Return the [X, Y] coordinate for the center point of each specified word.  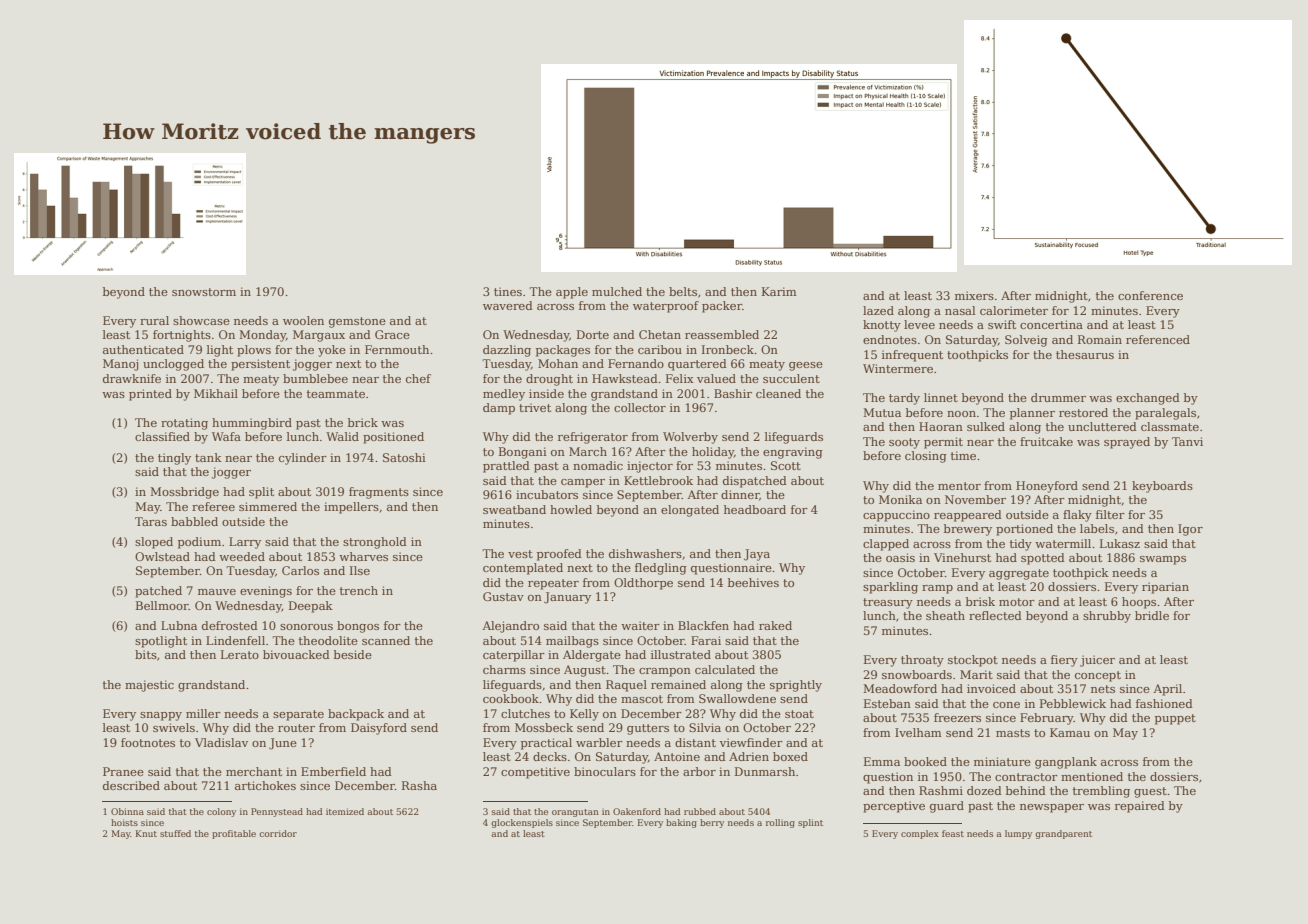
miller [203, 713]
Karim [779, 291]
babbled [194, 521]
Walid [342, 436]
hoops [1139, 603]
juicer [1097, 661]
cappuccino [896, 516]
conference [1150, 295]
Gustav [503, 596]
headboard [755, 509]
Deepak [311, 607]
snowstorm [204, 292]
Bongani [523, 453]
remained [678, 684]
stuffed [175, 833]
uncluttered [1102, 426]
